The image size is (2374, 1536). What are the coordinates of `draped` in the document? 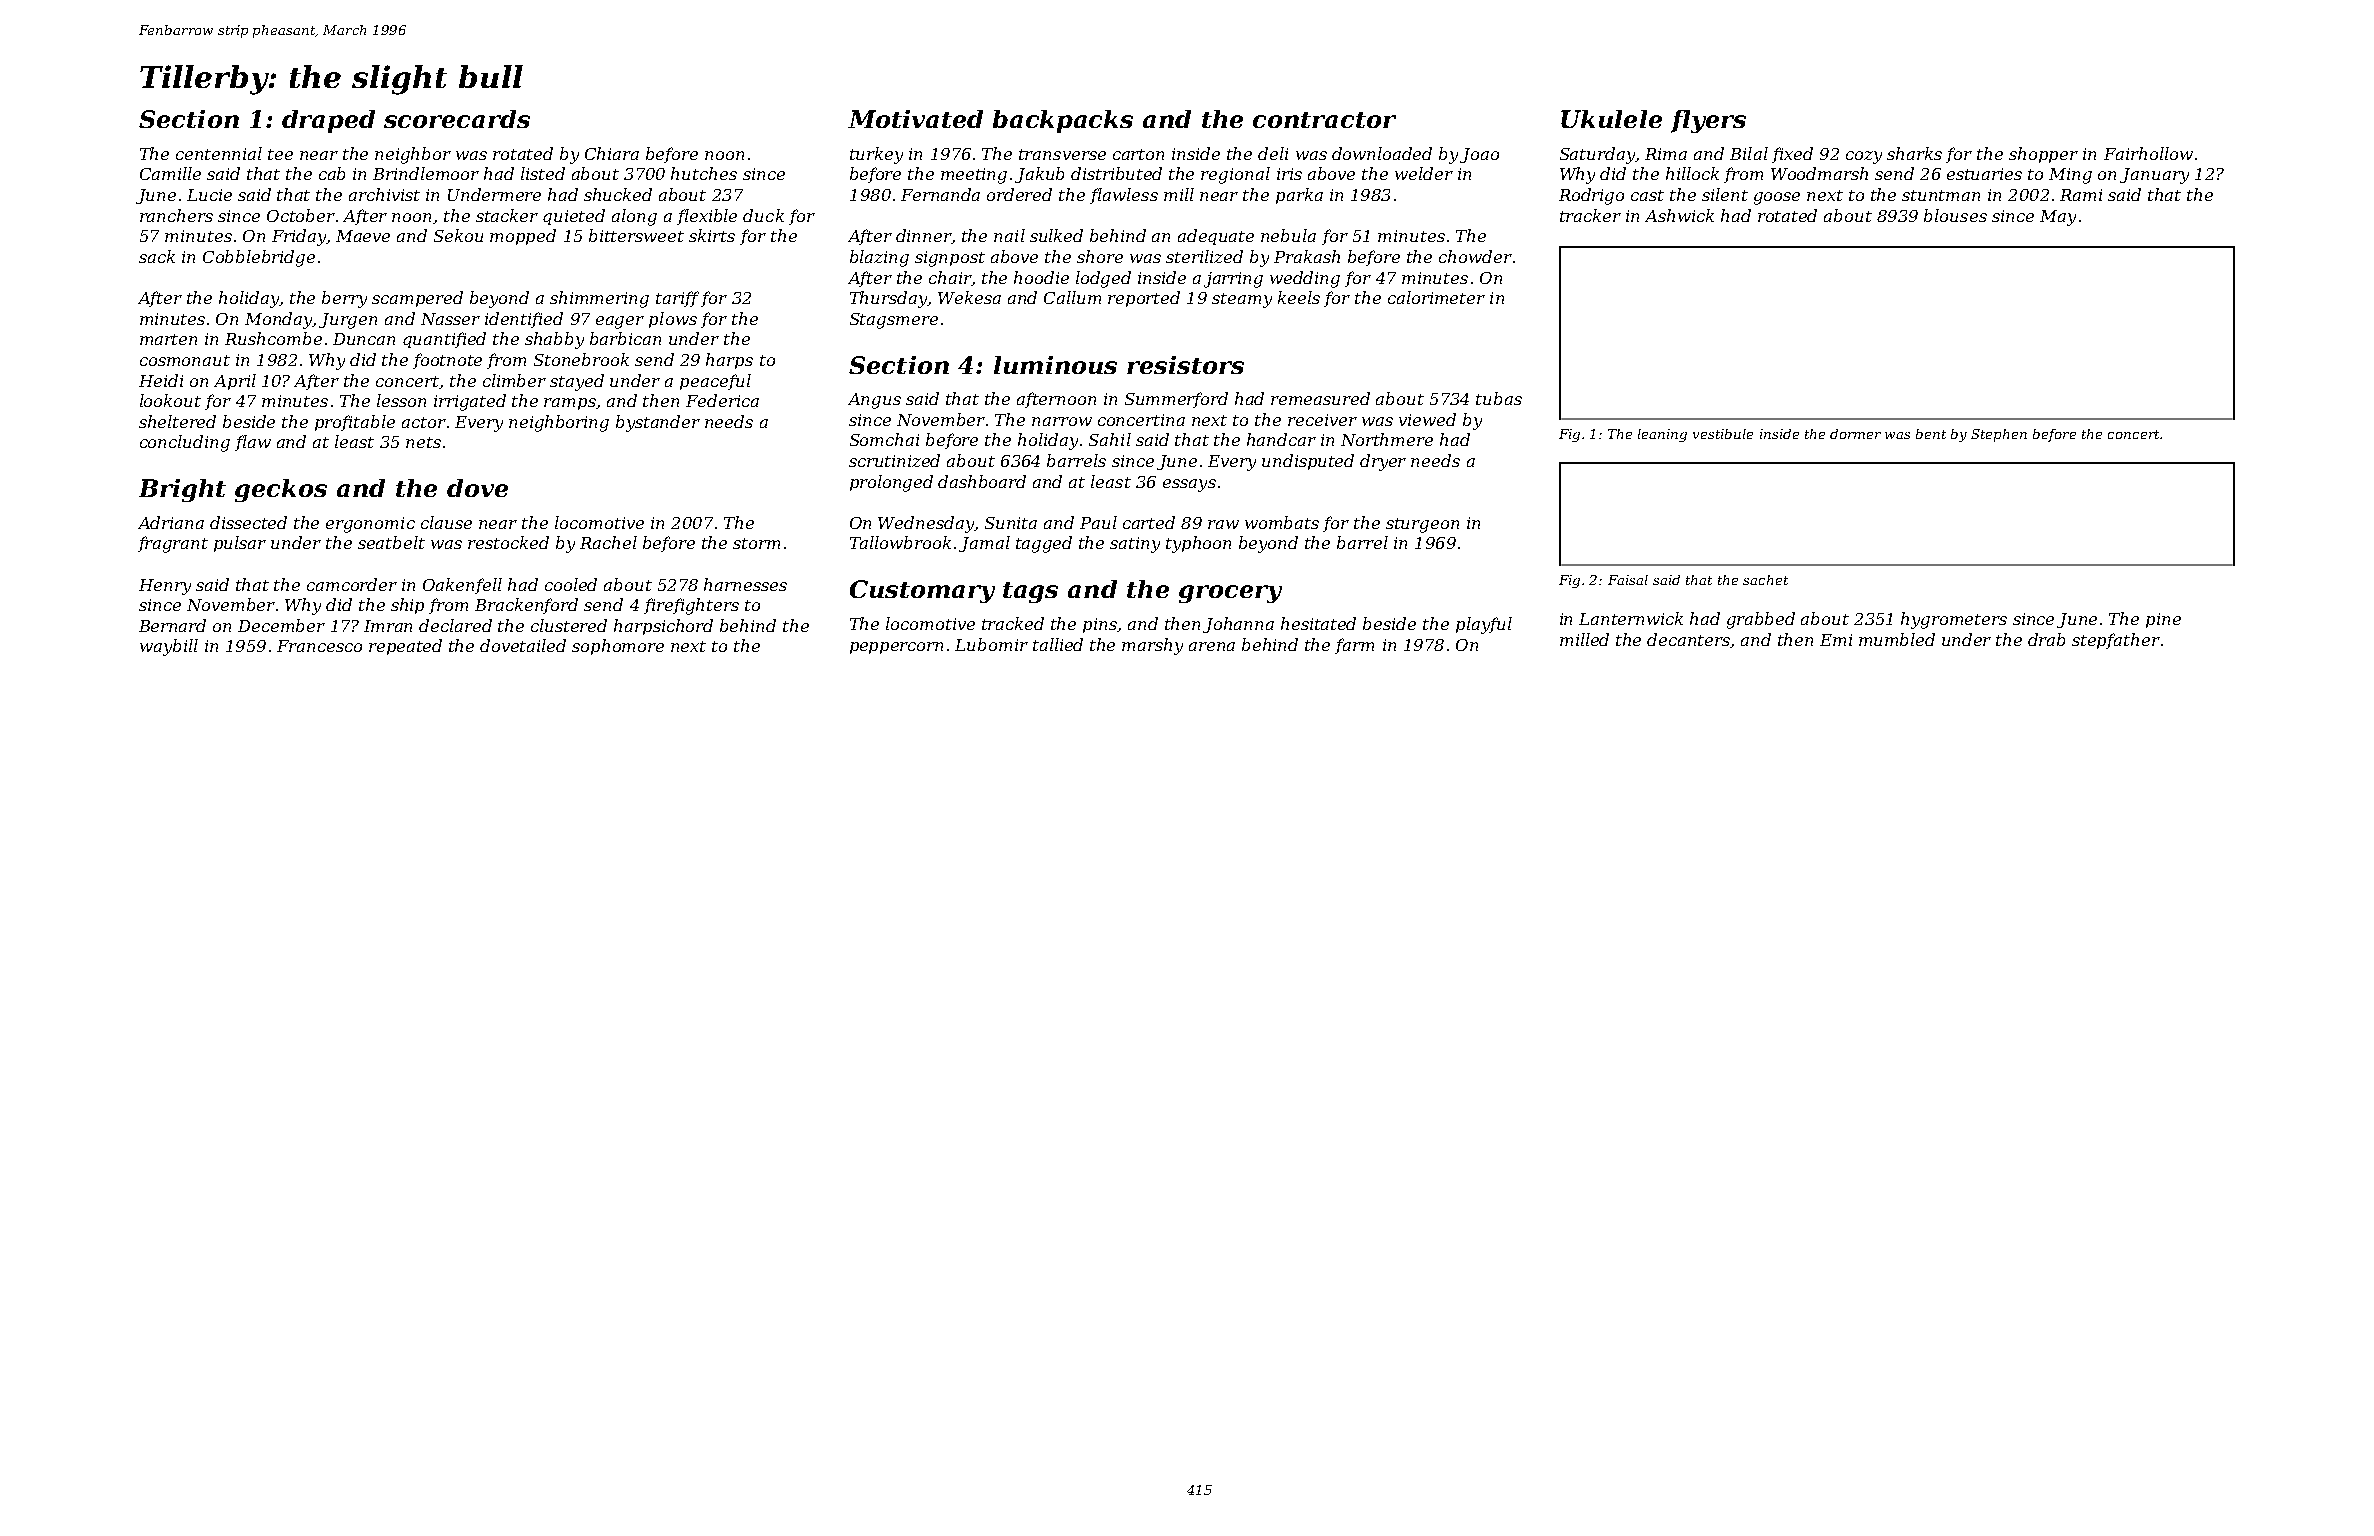 It's located at (328, 121).
